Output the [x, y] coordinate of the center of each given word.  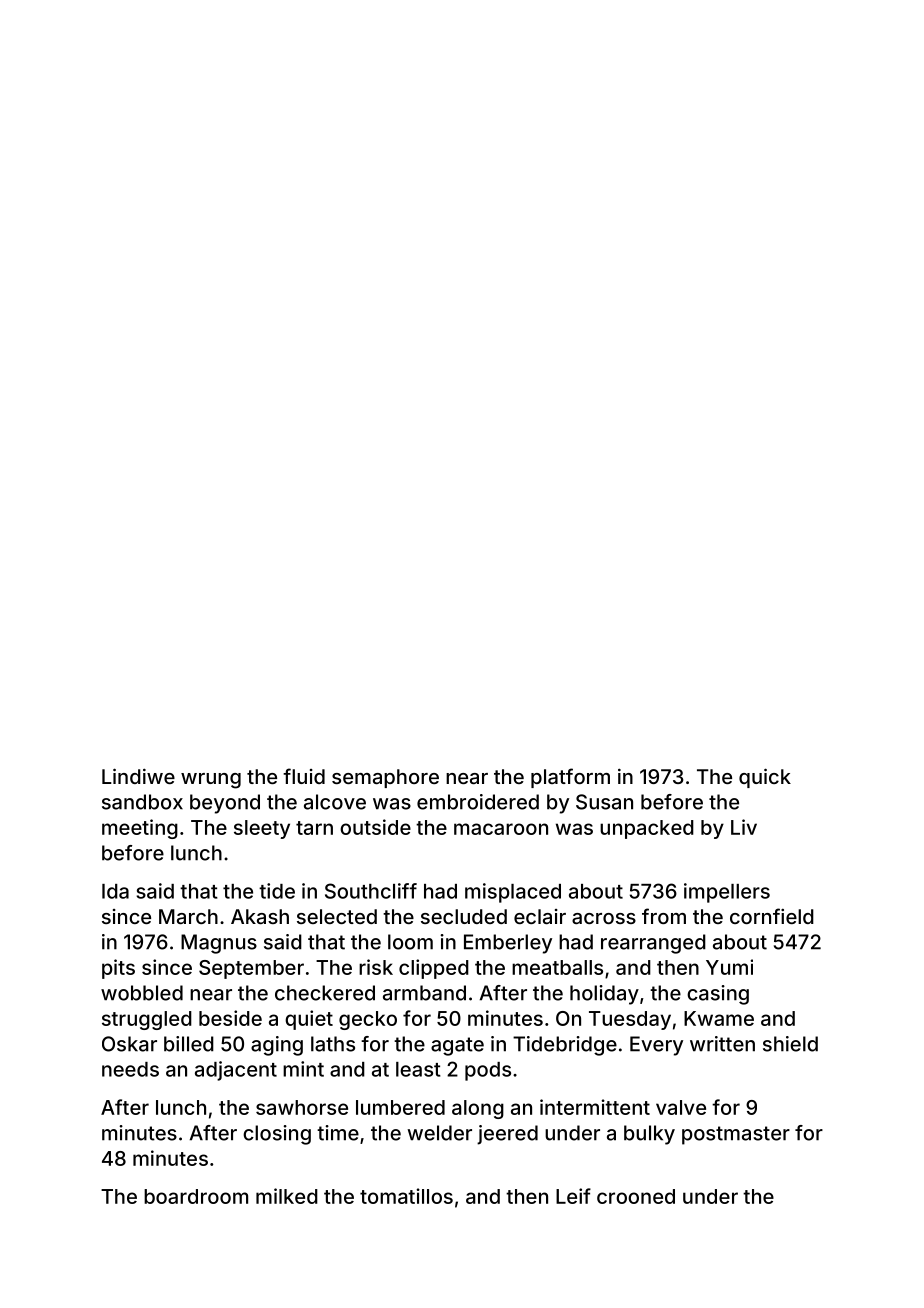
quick [765, 778]
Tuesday [630, 1020]
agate [457, 1046]
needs [130, 1069]
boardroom [196, 1196]
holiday [604, 995]
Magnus [219, 944]
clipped [434, 969]
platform [570, 778]
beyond [225, 804]
